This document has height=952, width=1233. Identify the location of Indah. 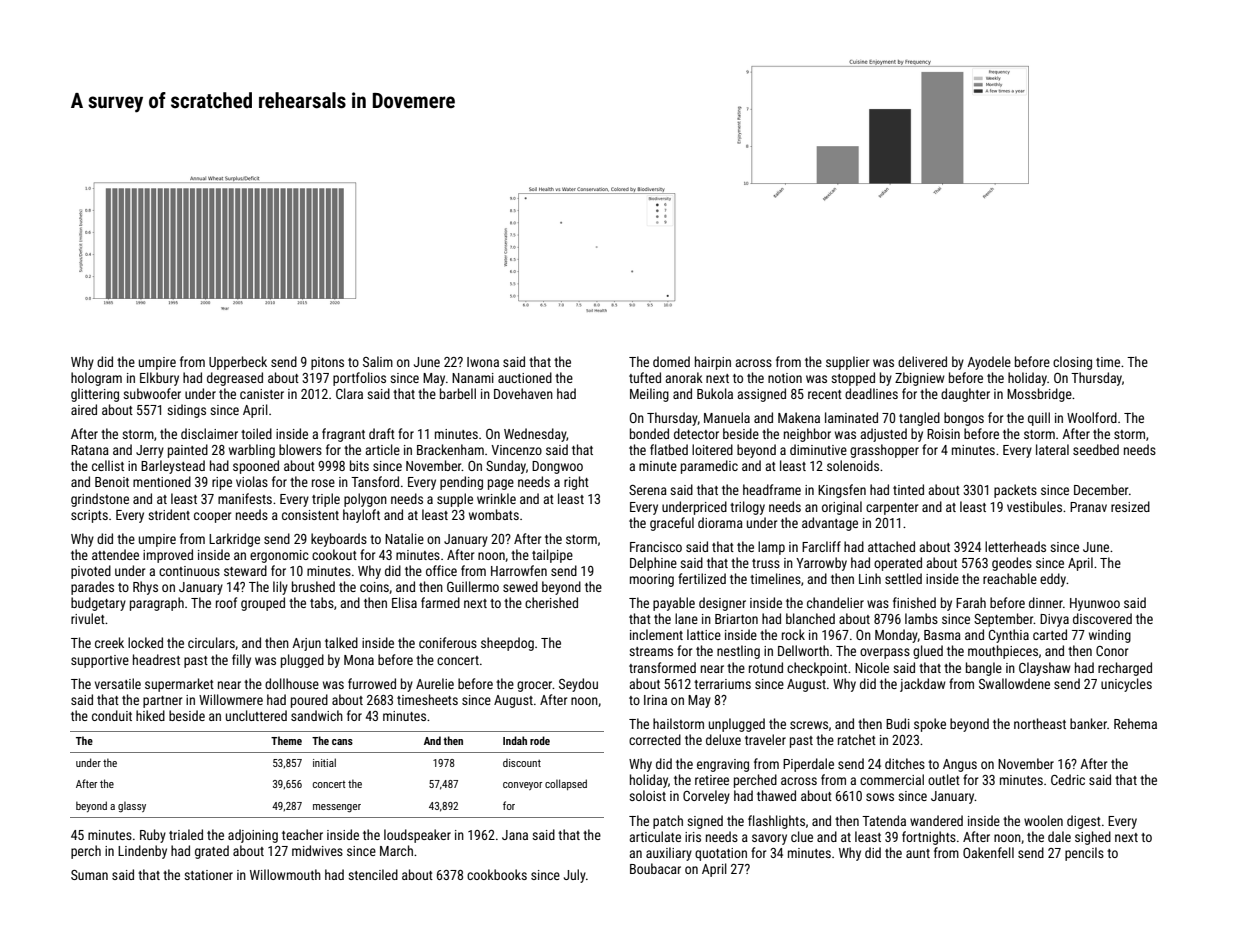
(515, 740).
